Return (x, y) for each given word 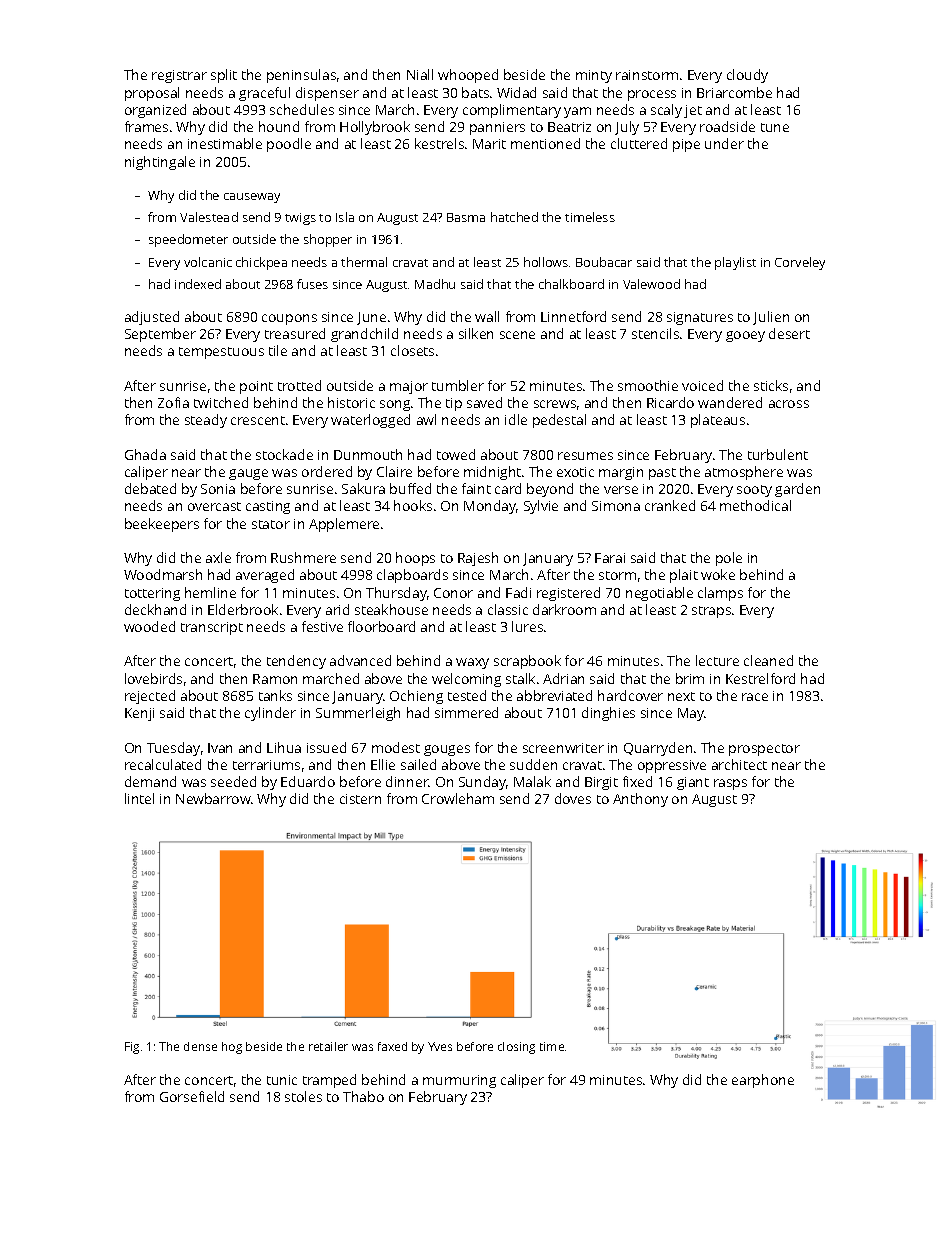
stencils (655, 333)
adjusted (152, 318)
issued (326, 747)
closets (412, 350)
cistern (360, 799)
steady (206, 421)
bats (475, 92)
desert (789, 333)
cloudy (747, 76)
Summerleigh (358, 714)
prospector (764, 750)
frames (146, 126)
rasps (730, 784)
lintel (139, 798)
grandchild (364, 335)
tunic (282, 1080)
